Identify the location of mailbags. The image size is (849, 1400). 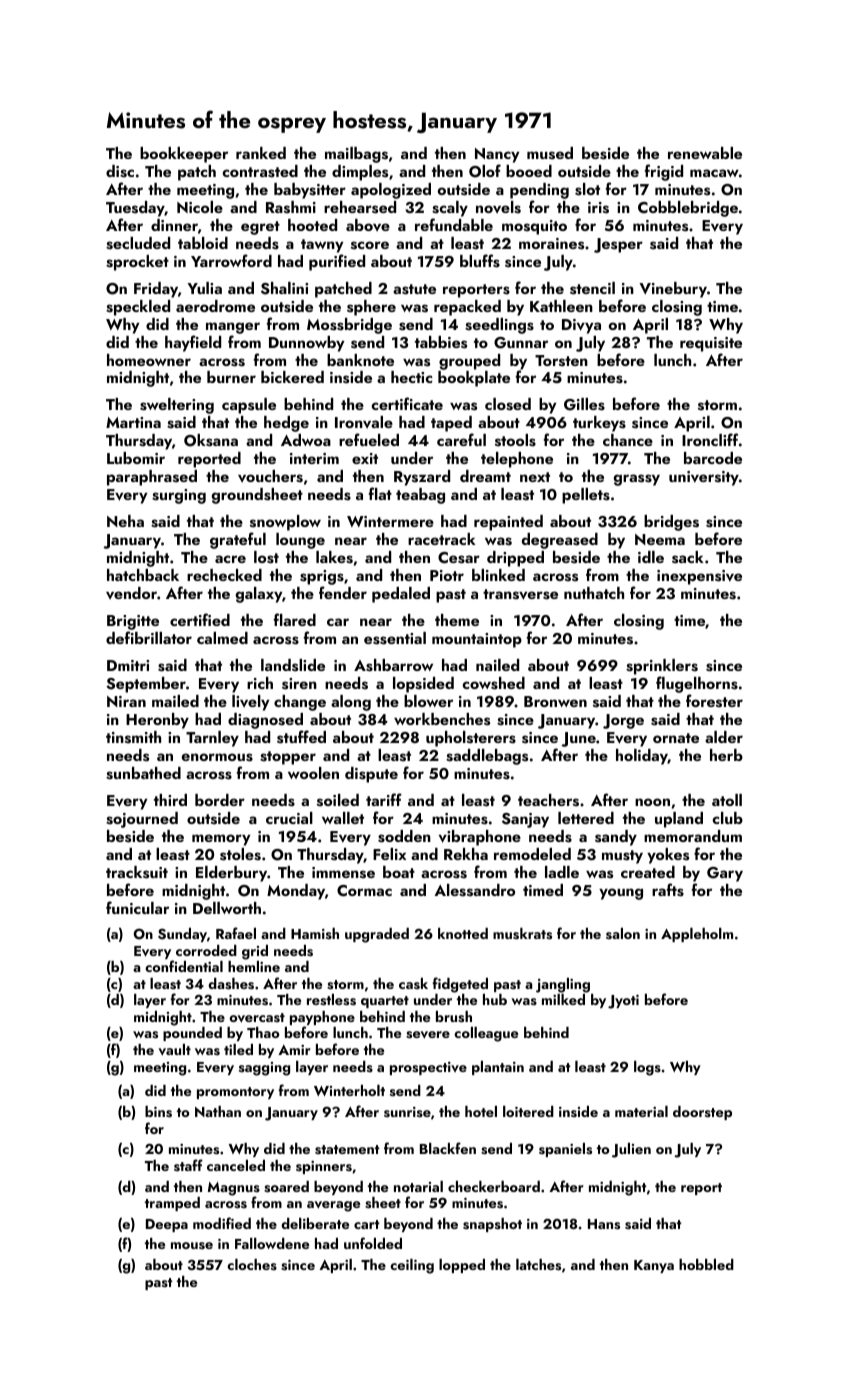
(356, 155).
